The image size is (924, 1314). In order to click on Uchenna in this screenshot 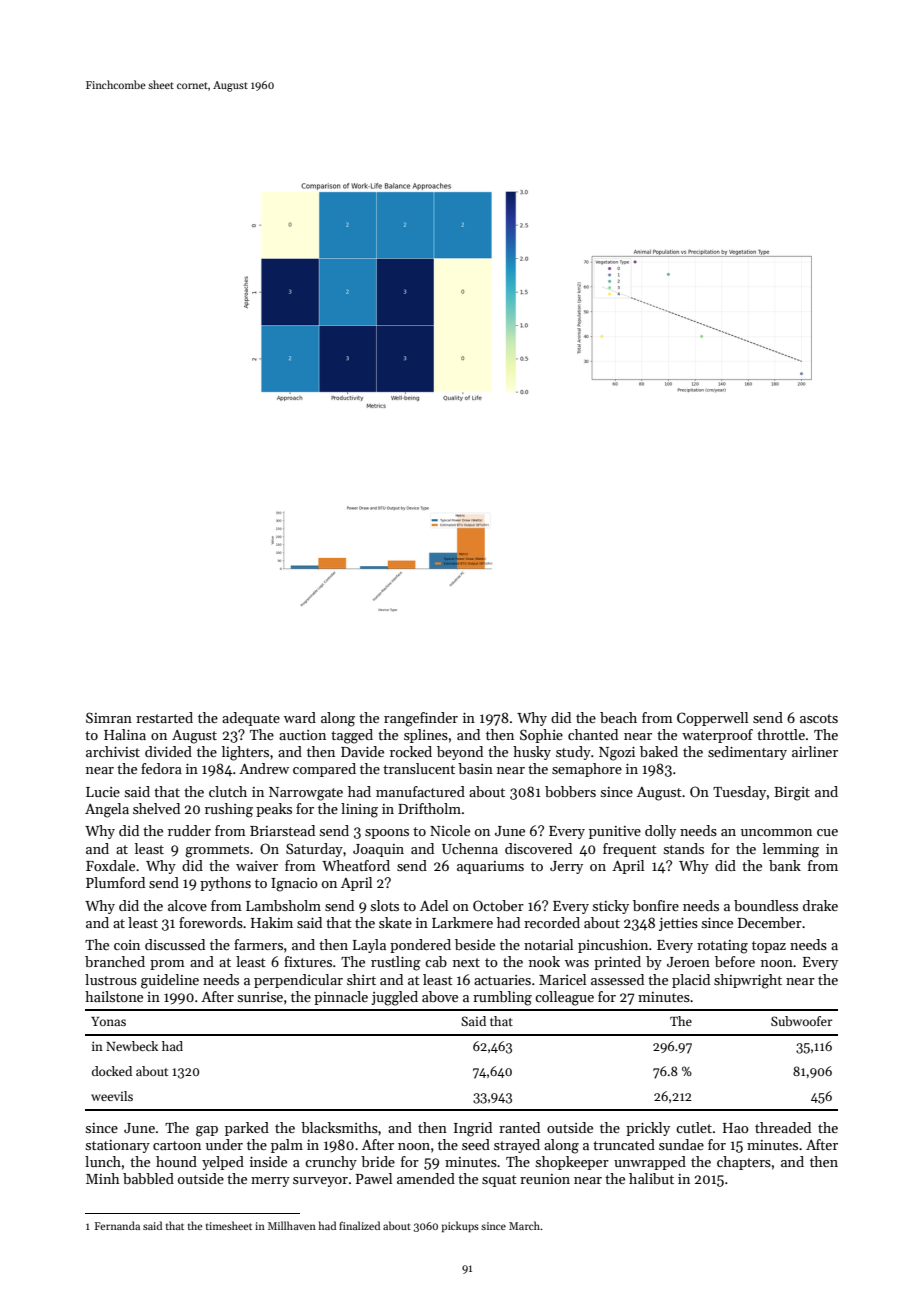, I will do `click(470, 848)`.
